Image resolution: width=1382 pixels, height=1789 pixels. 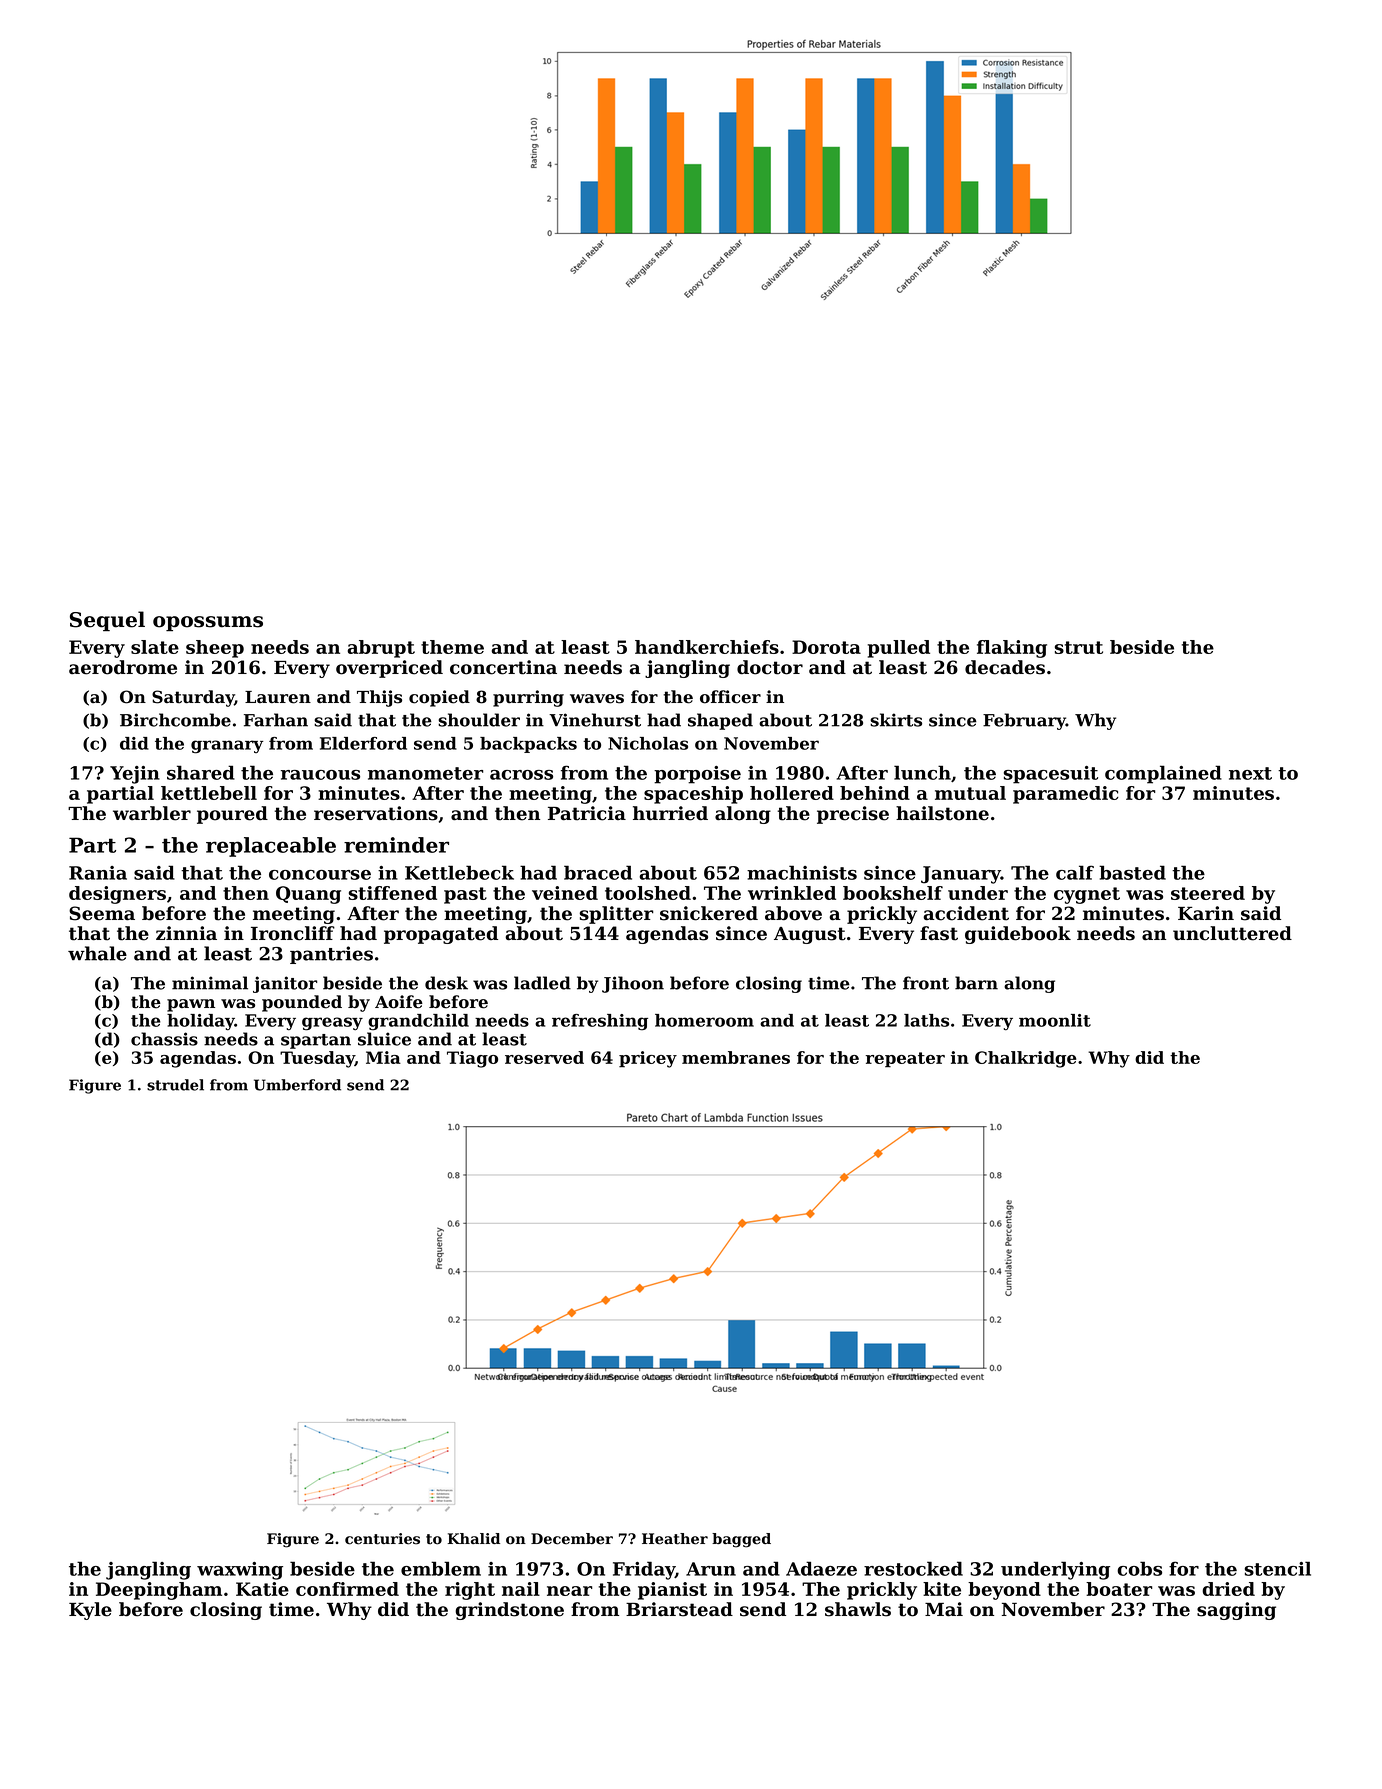 What do you see at coordinates (922, 772) in the screenshot?
I see `lunch` at bounding box center [922, 772].
